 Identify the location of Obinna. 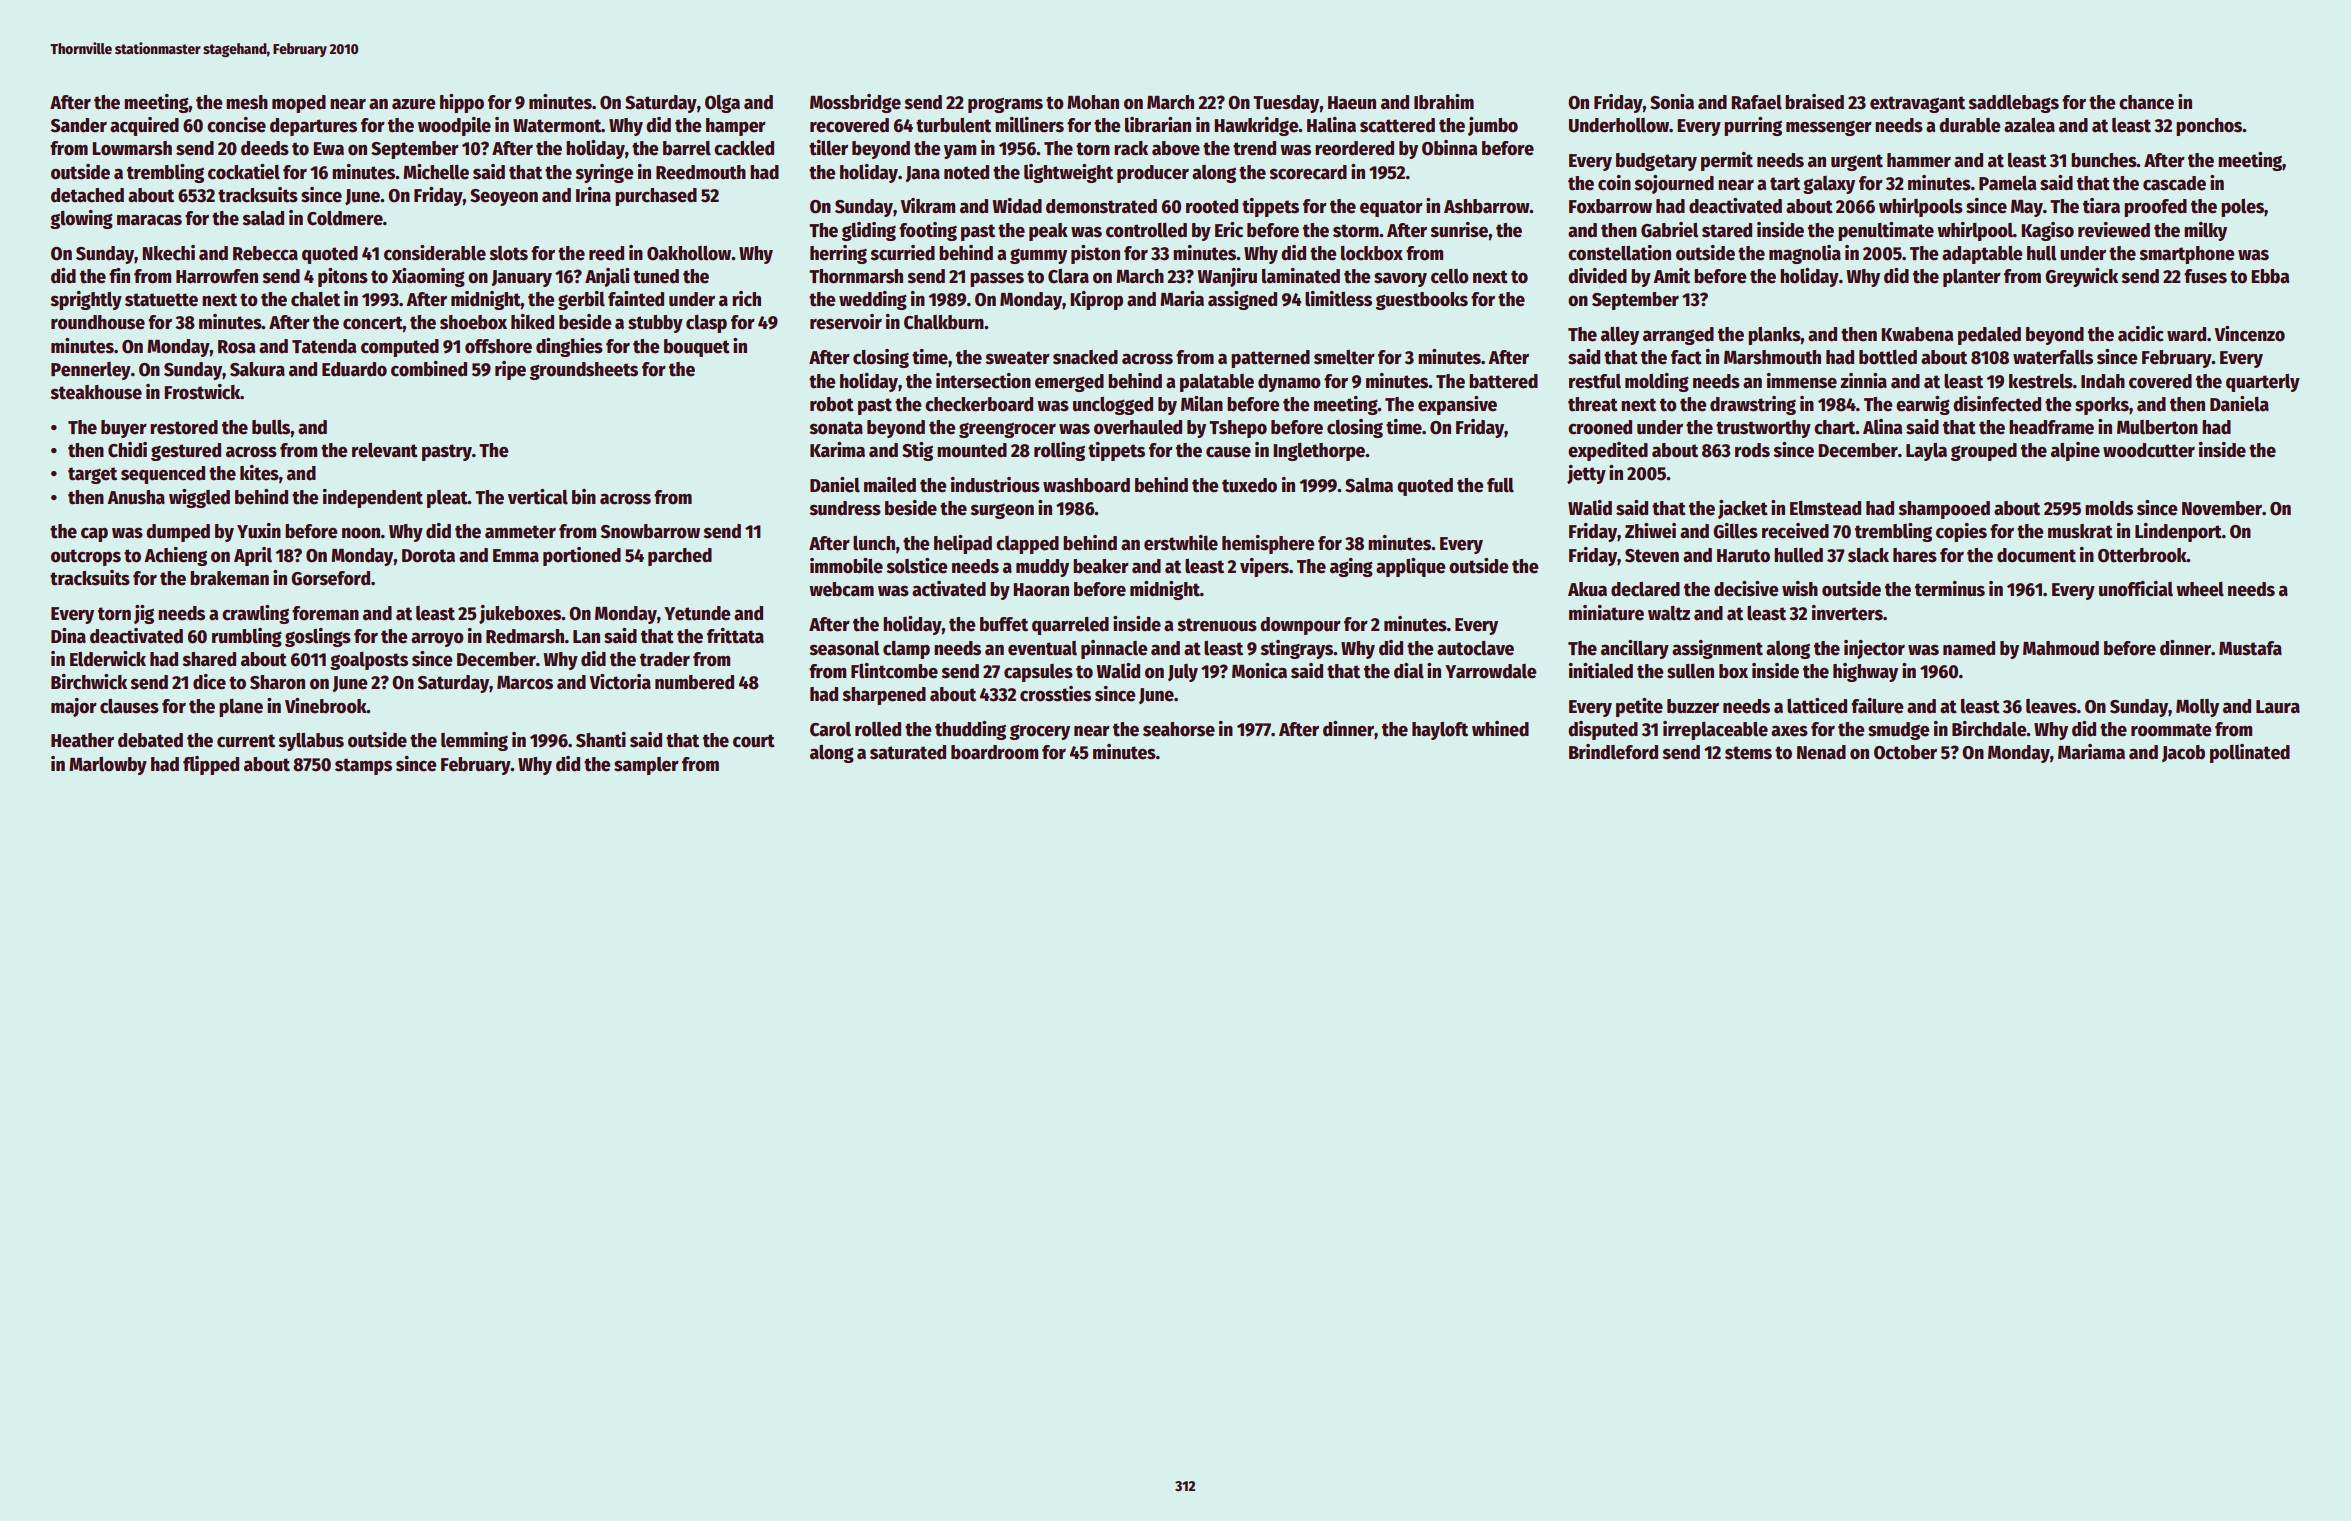
(1449, 148).
